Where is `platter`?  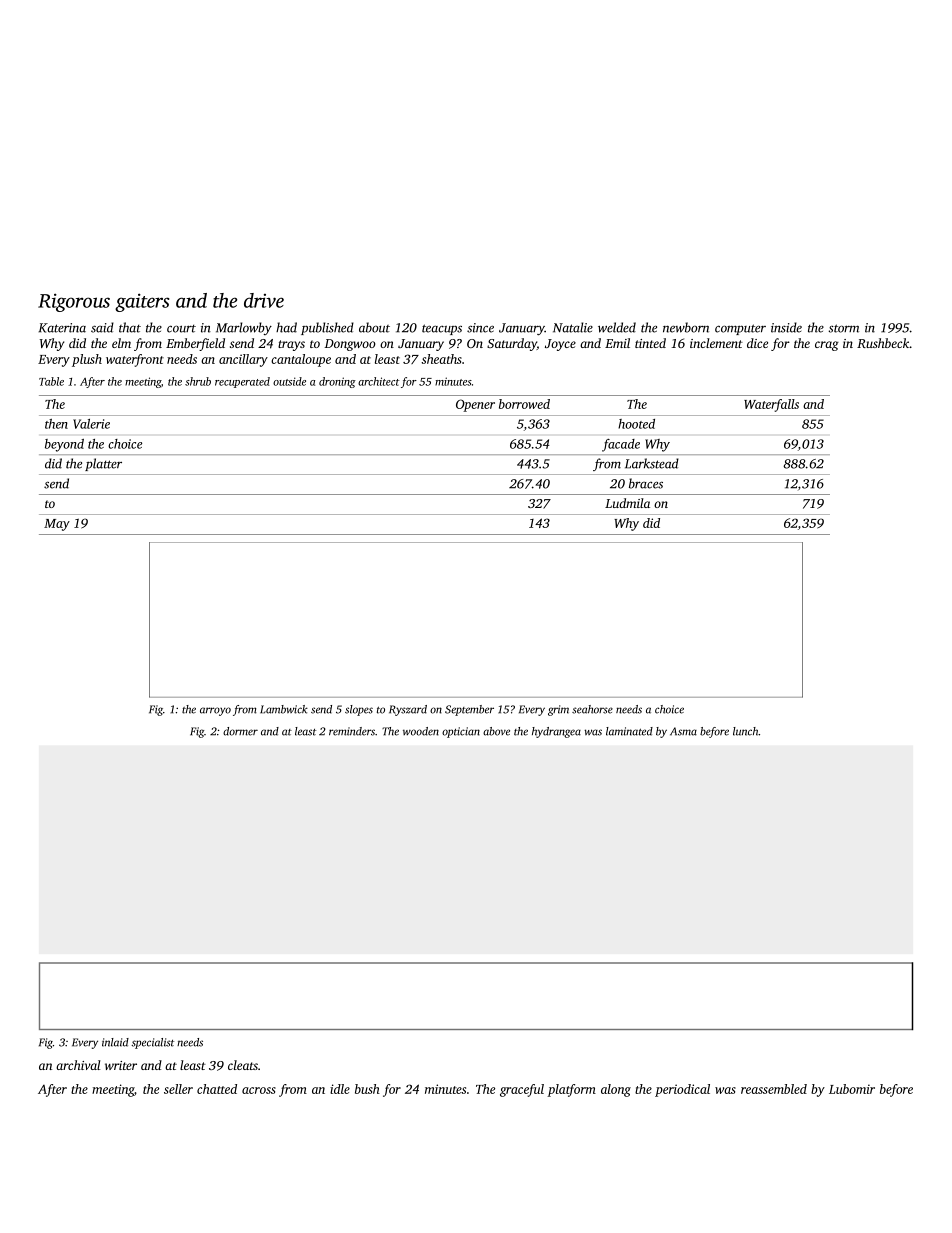
platter is located at coordinates (103, 464).
